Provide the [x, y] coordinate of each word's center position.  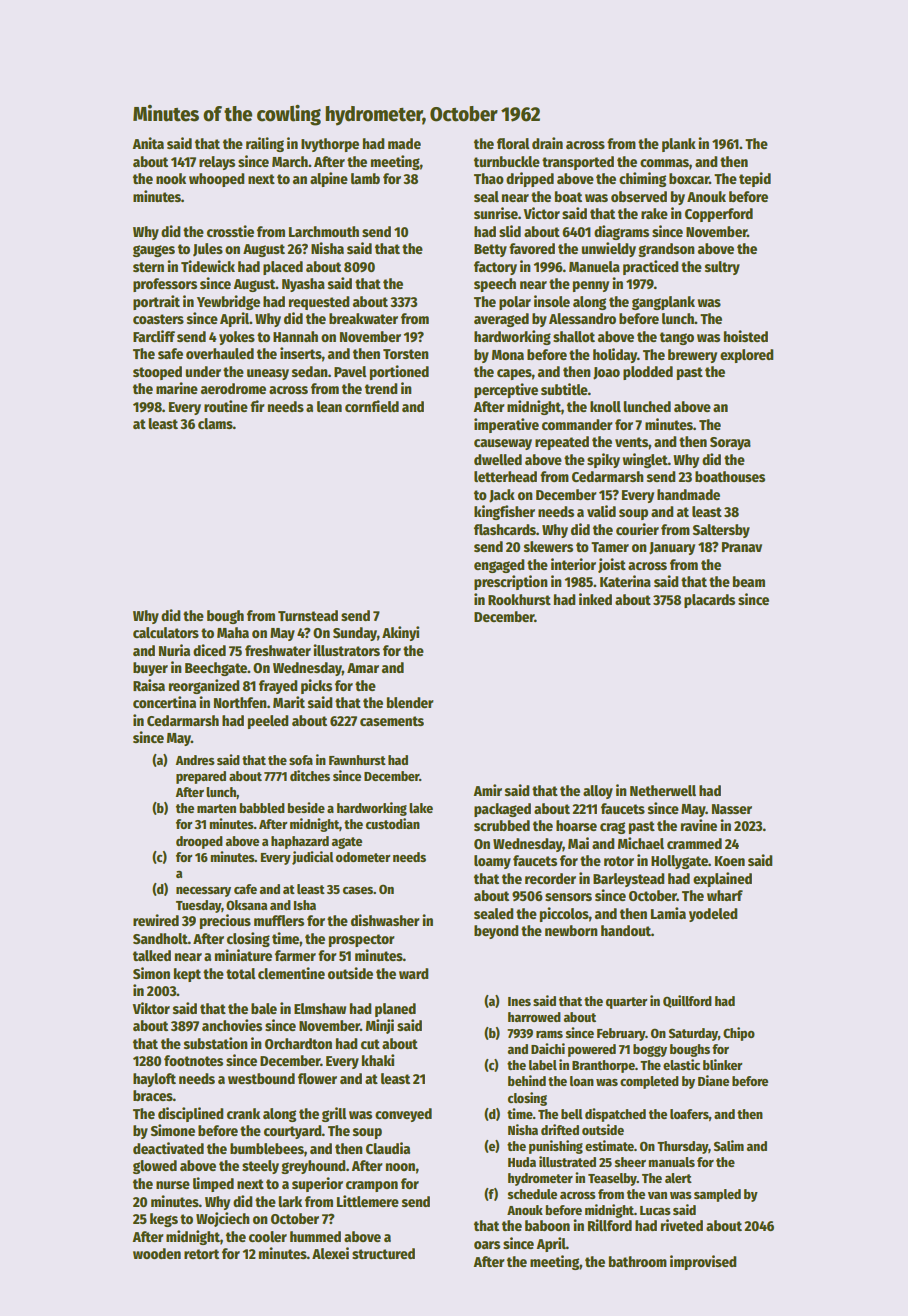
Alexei [330, 1253]
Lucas [655, 1210]
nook [171, 178]
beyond [496, 932]
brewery [692, 356]
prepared [201, 777]
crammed [694, 843]
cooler [268, 1236]
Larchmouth [324, 231]
